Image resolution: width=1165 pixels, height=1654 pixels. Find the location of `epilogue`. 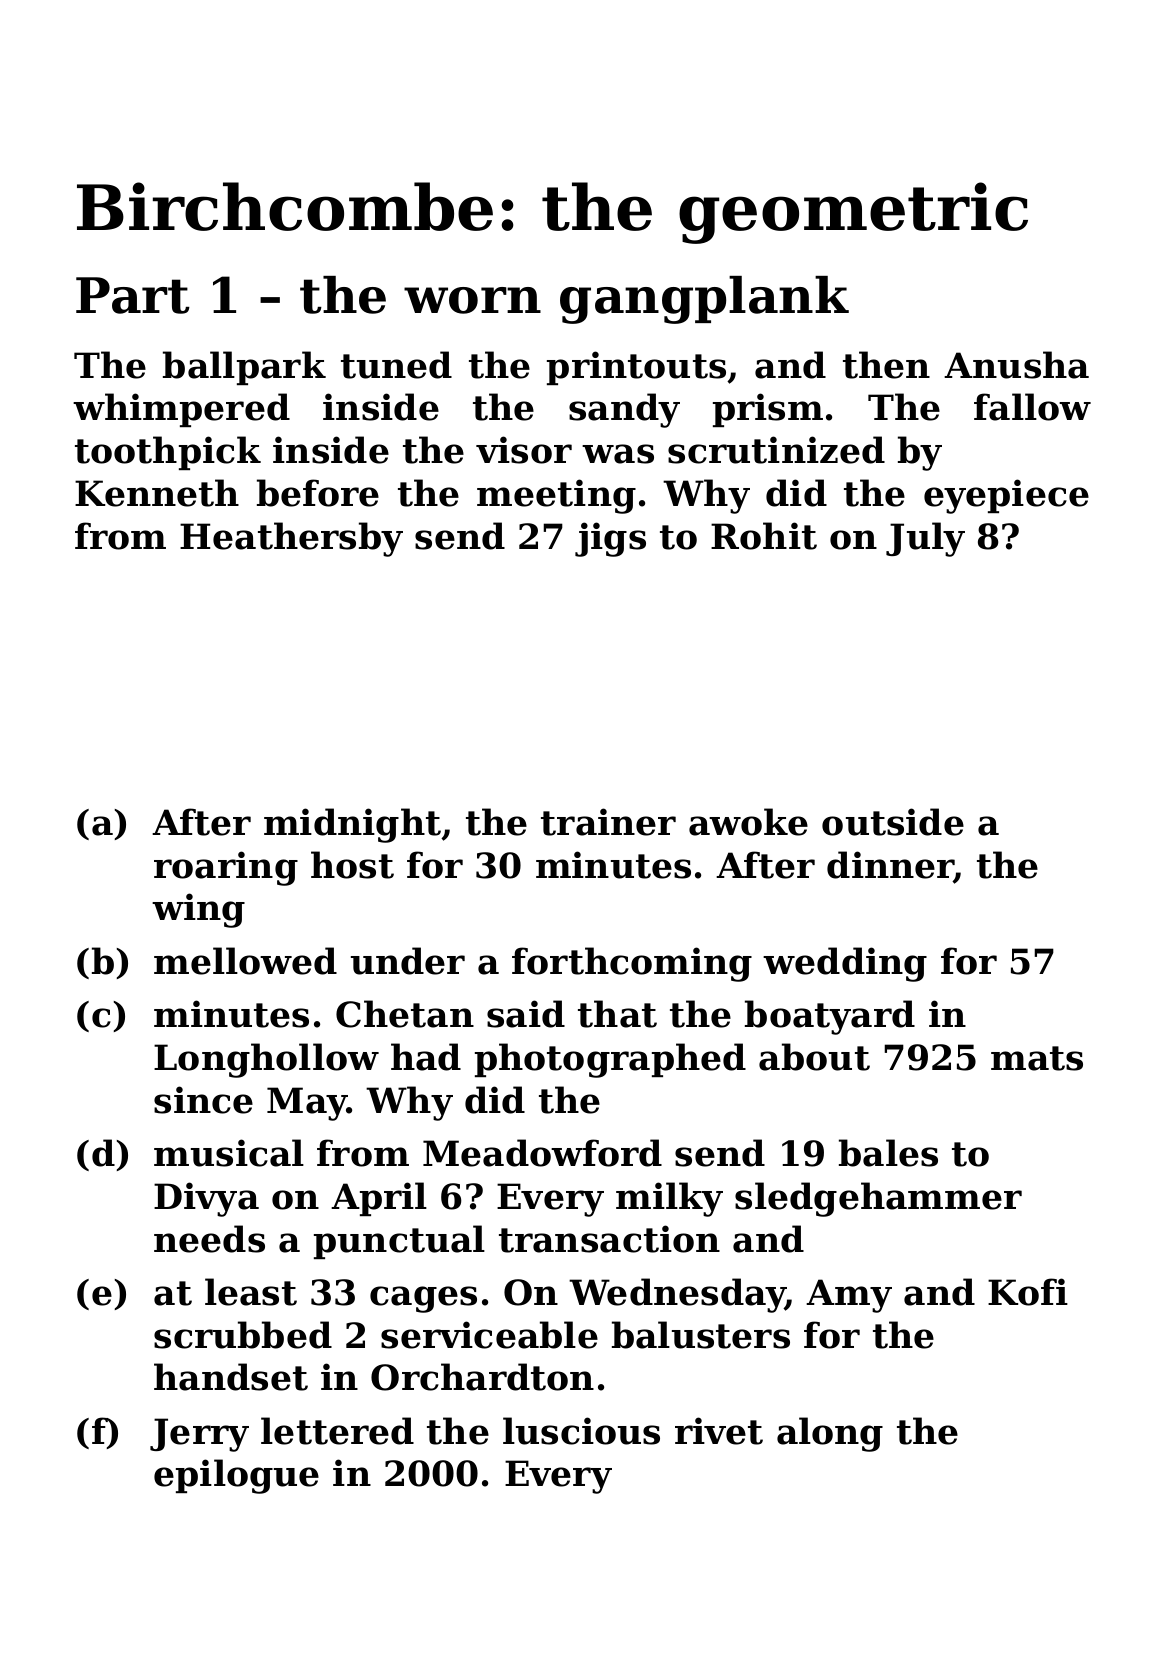

epilogue is located at coordinates (236, 1476).
